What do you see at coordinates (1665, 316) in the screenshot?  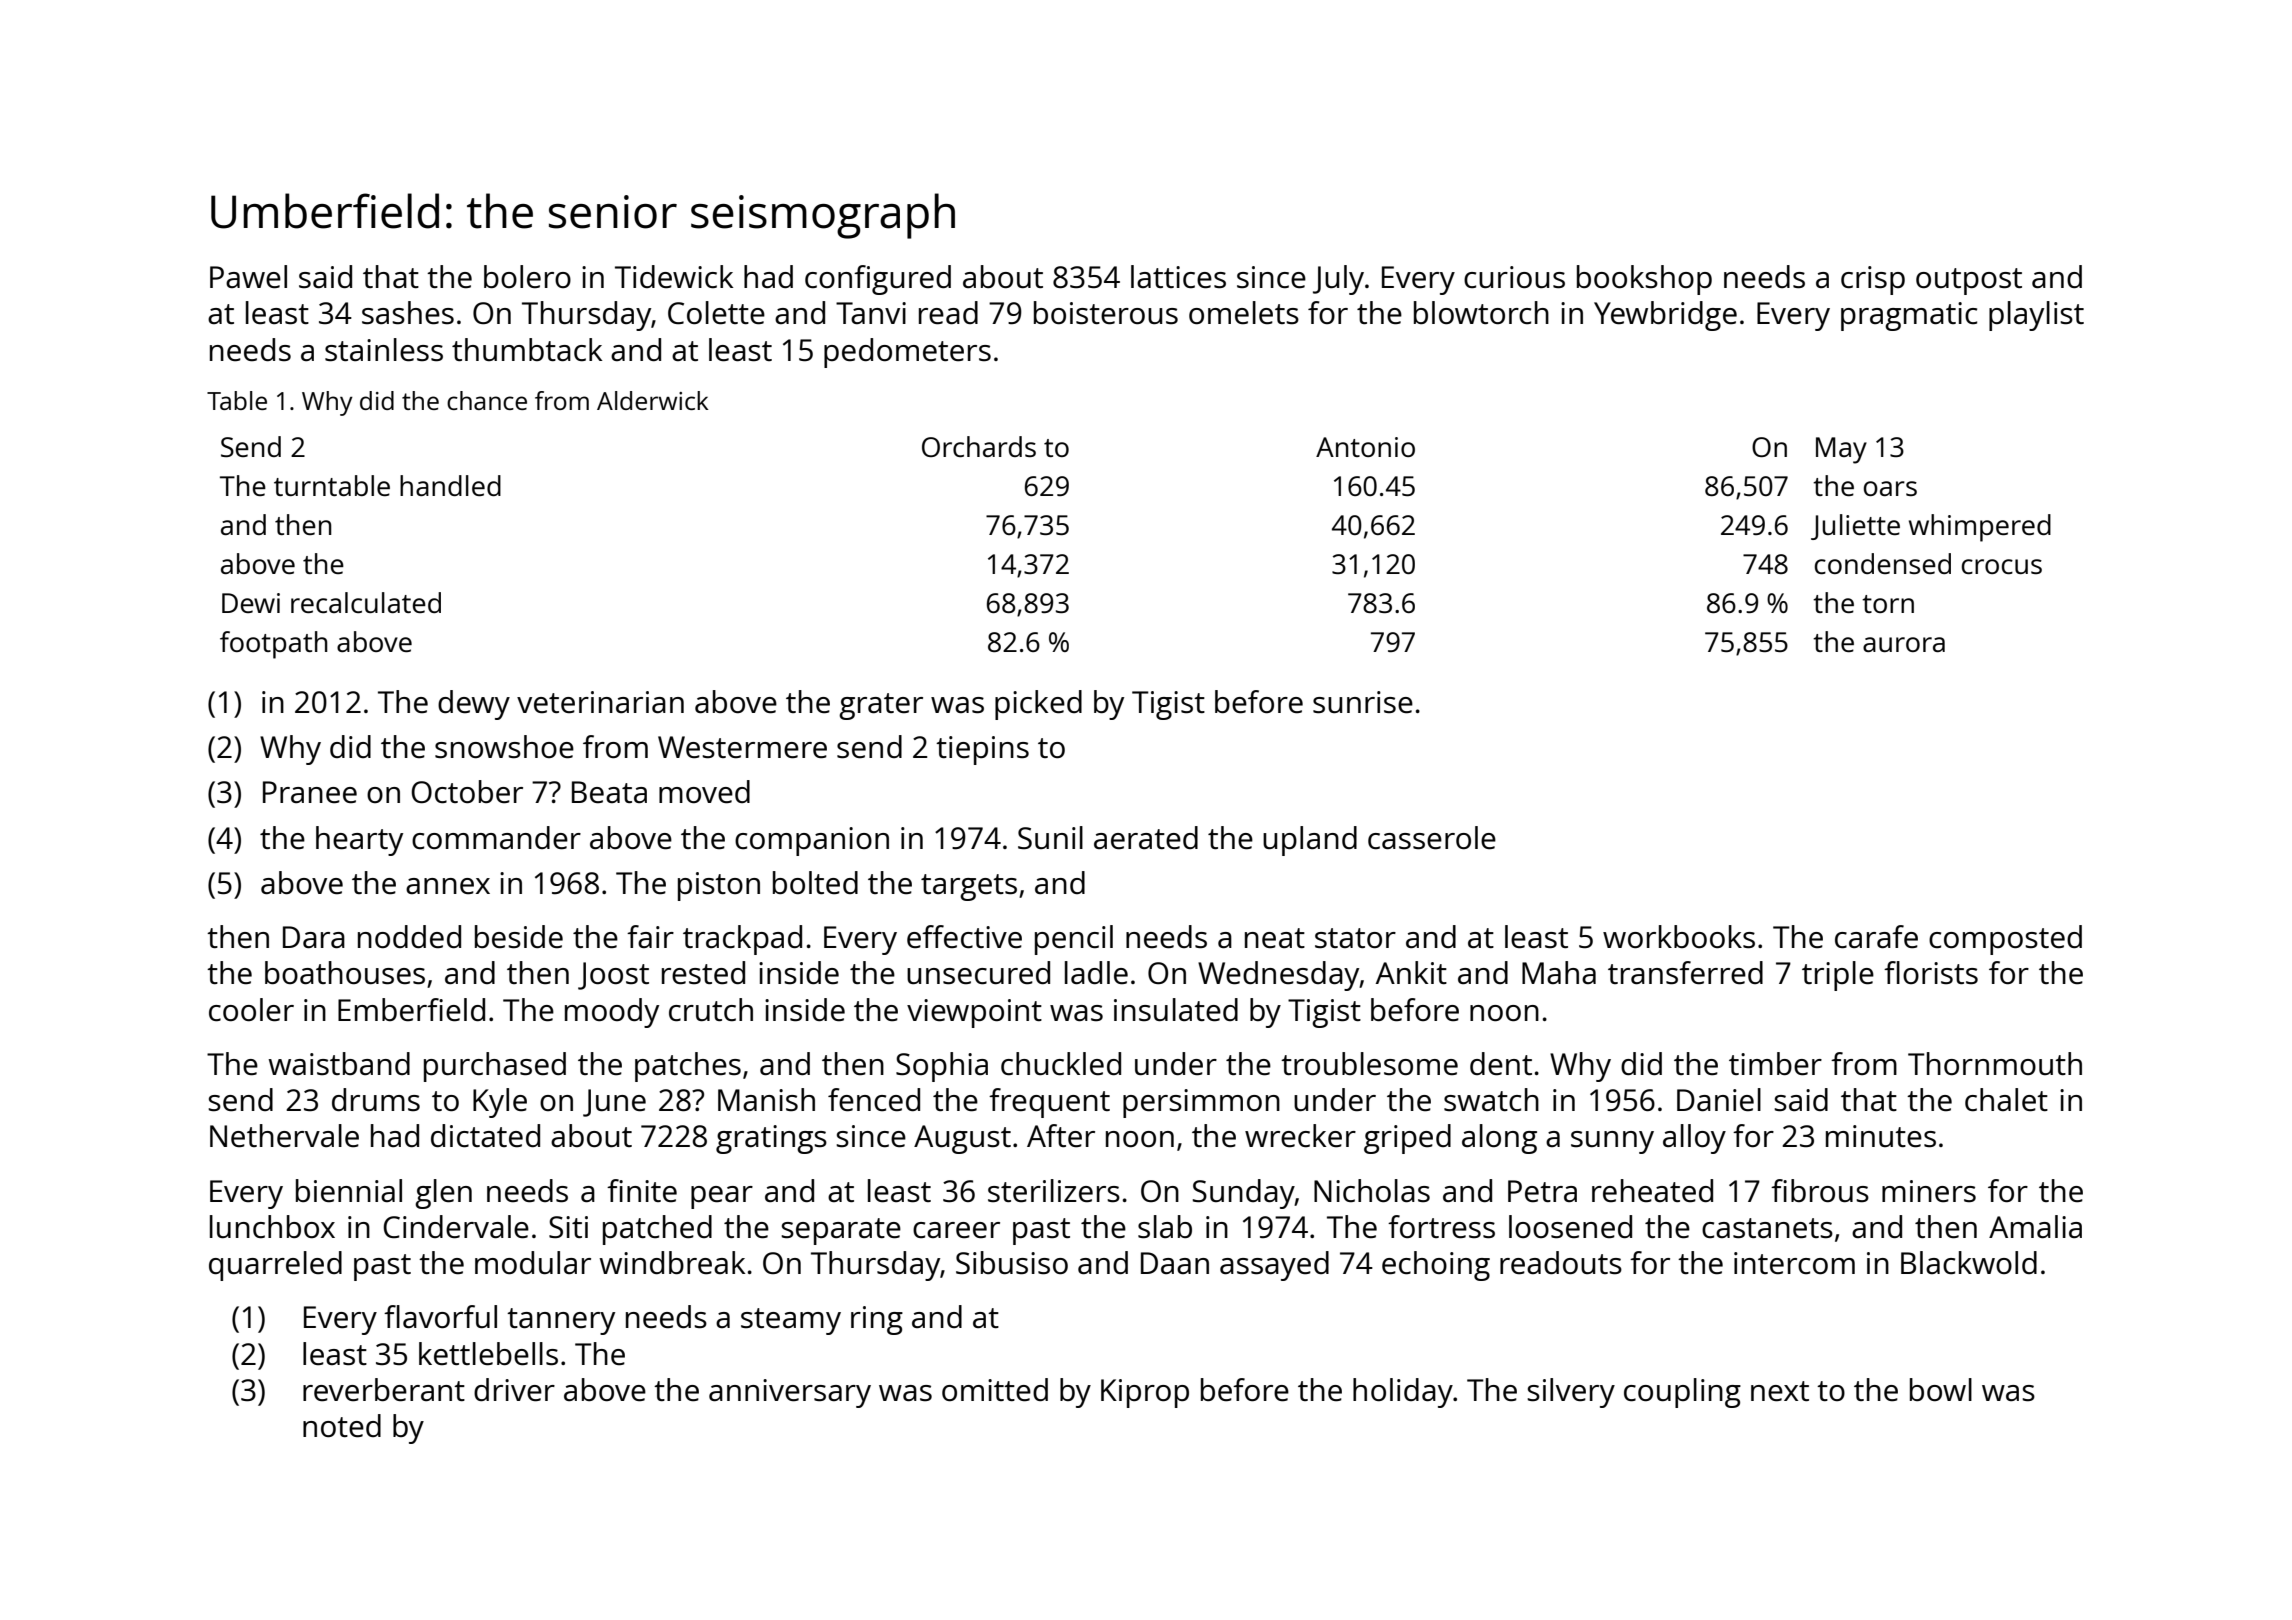 I see `Yewbridge` at bounding box center [1665, 316].
